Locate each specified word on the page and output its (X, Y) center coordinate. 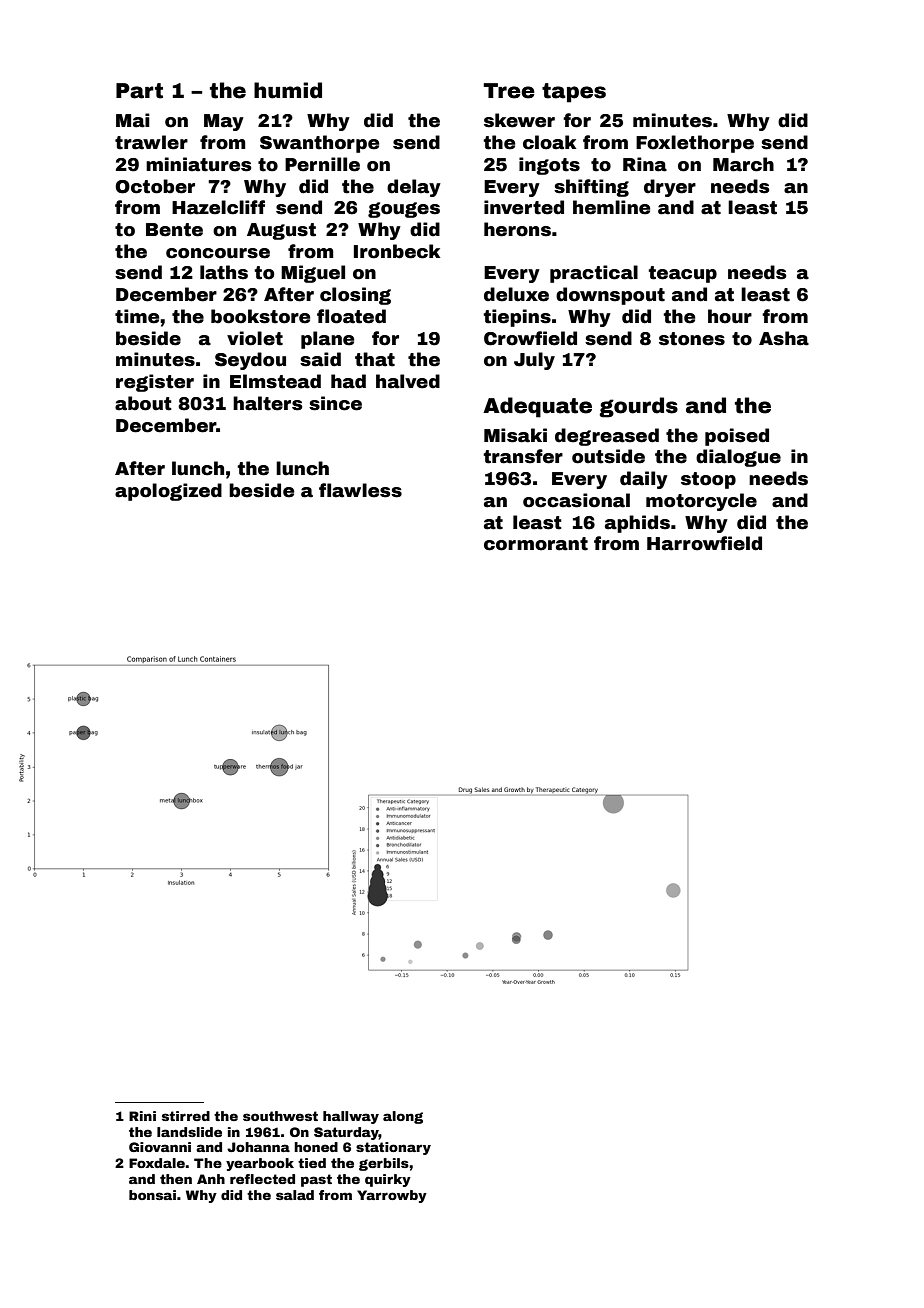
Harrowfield (704, 543)
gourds (638, 407)
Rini (142, 1116)
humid (288, 90)
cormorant (536, 544)
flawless (360, 490)
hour (730, 316)
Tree (509, 91)
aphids (637, 524)
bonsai (152, 1195)
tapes (574, 93)
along (403, 1117)
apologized (168, 492)
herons (517, 229)
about (143, 403)
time (137, 316)
